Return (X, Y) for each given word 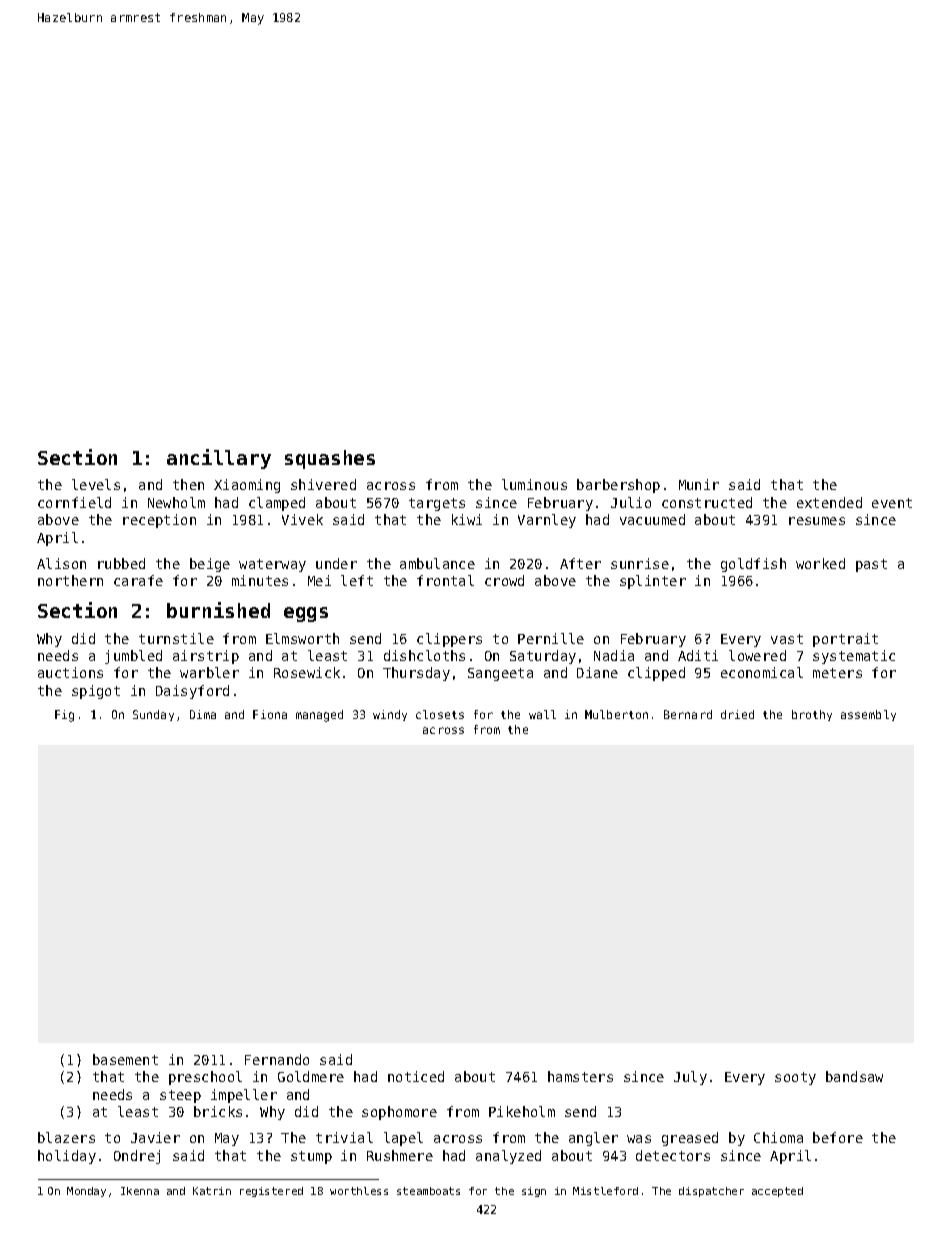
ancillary (219, 459)
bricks (218, 1111)
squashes (330, 459)
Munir (699, 484)
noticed (416, 1076)
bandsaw (854, 1076)
